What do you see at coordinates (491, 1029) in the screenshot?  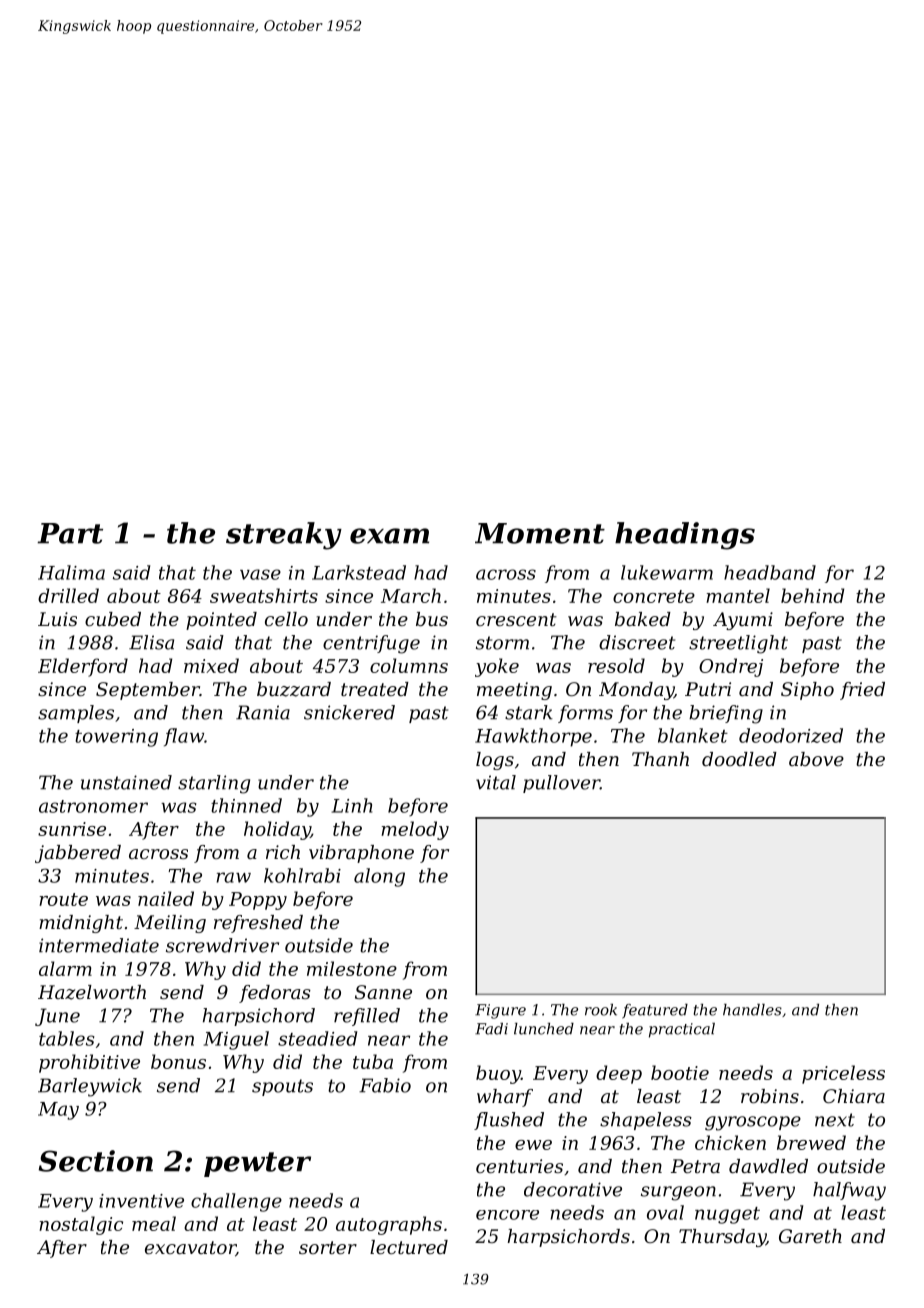 I see `Fadi` at bounding box center [491, 1029].
